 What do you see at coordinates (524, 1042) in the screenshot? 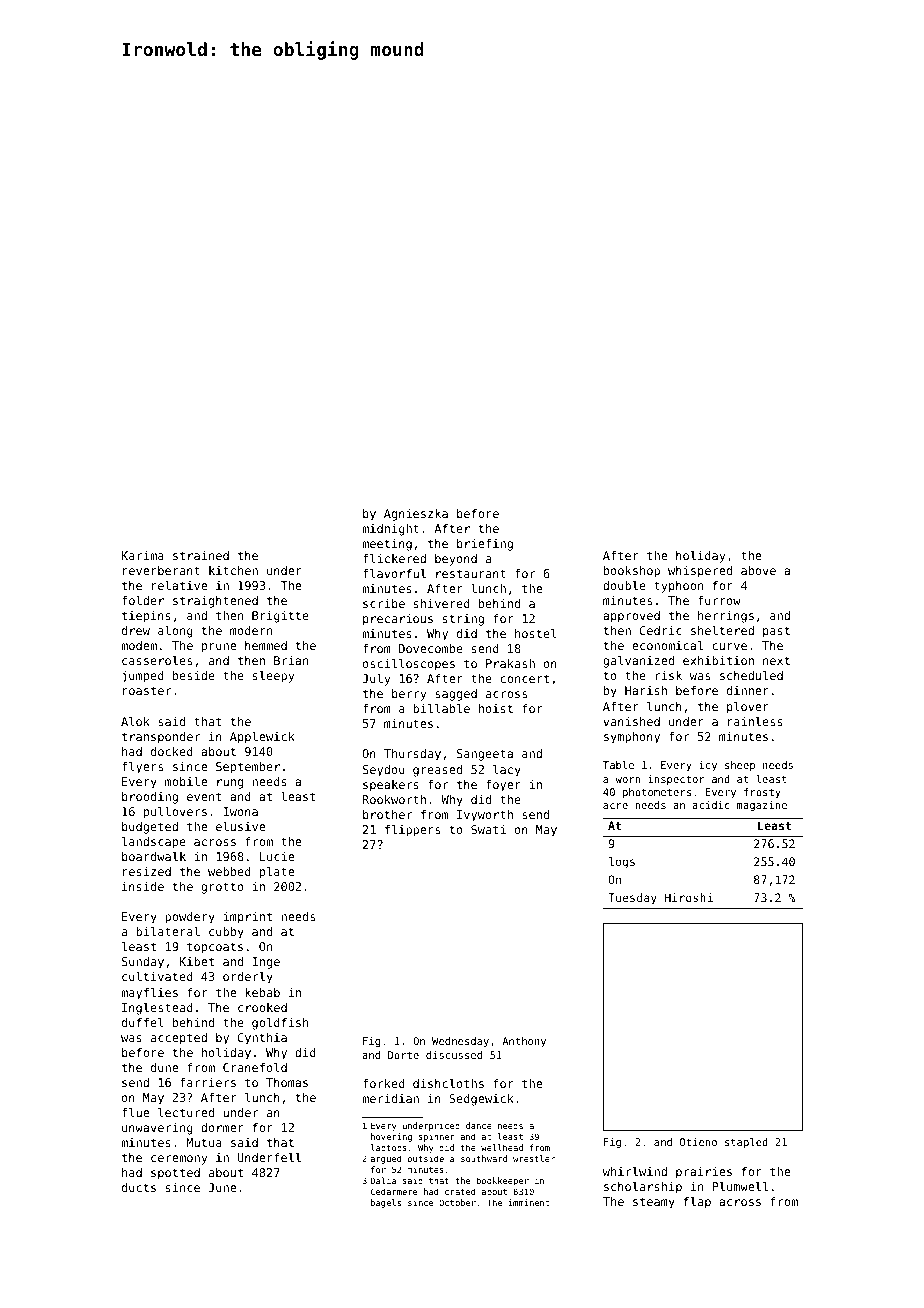
I see `Anthony` at bounding box center [524, 1042].
